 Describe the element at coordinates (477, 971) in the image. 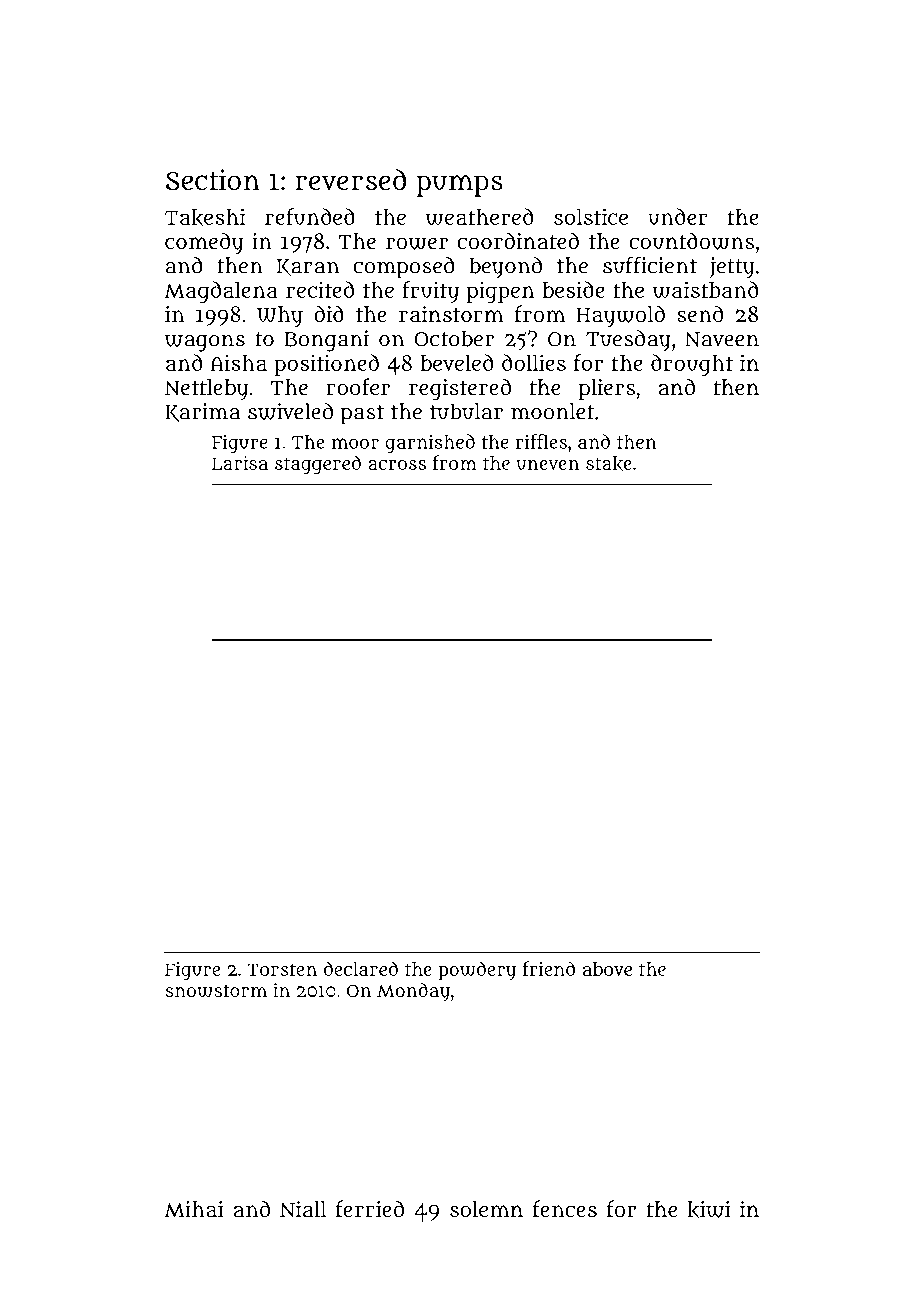

I see `powdery` at that location.
